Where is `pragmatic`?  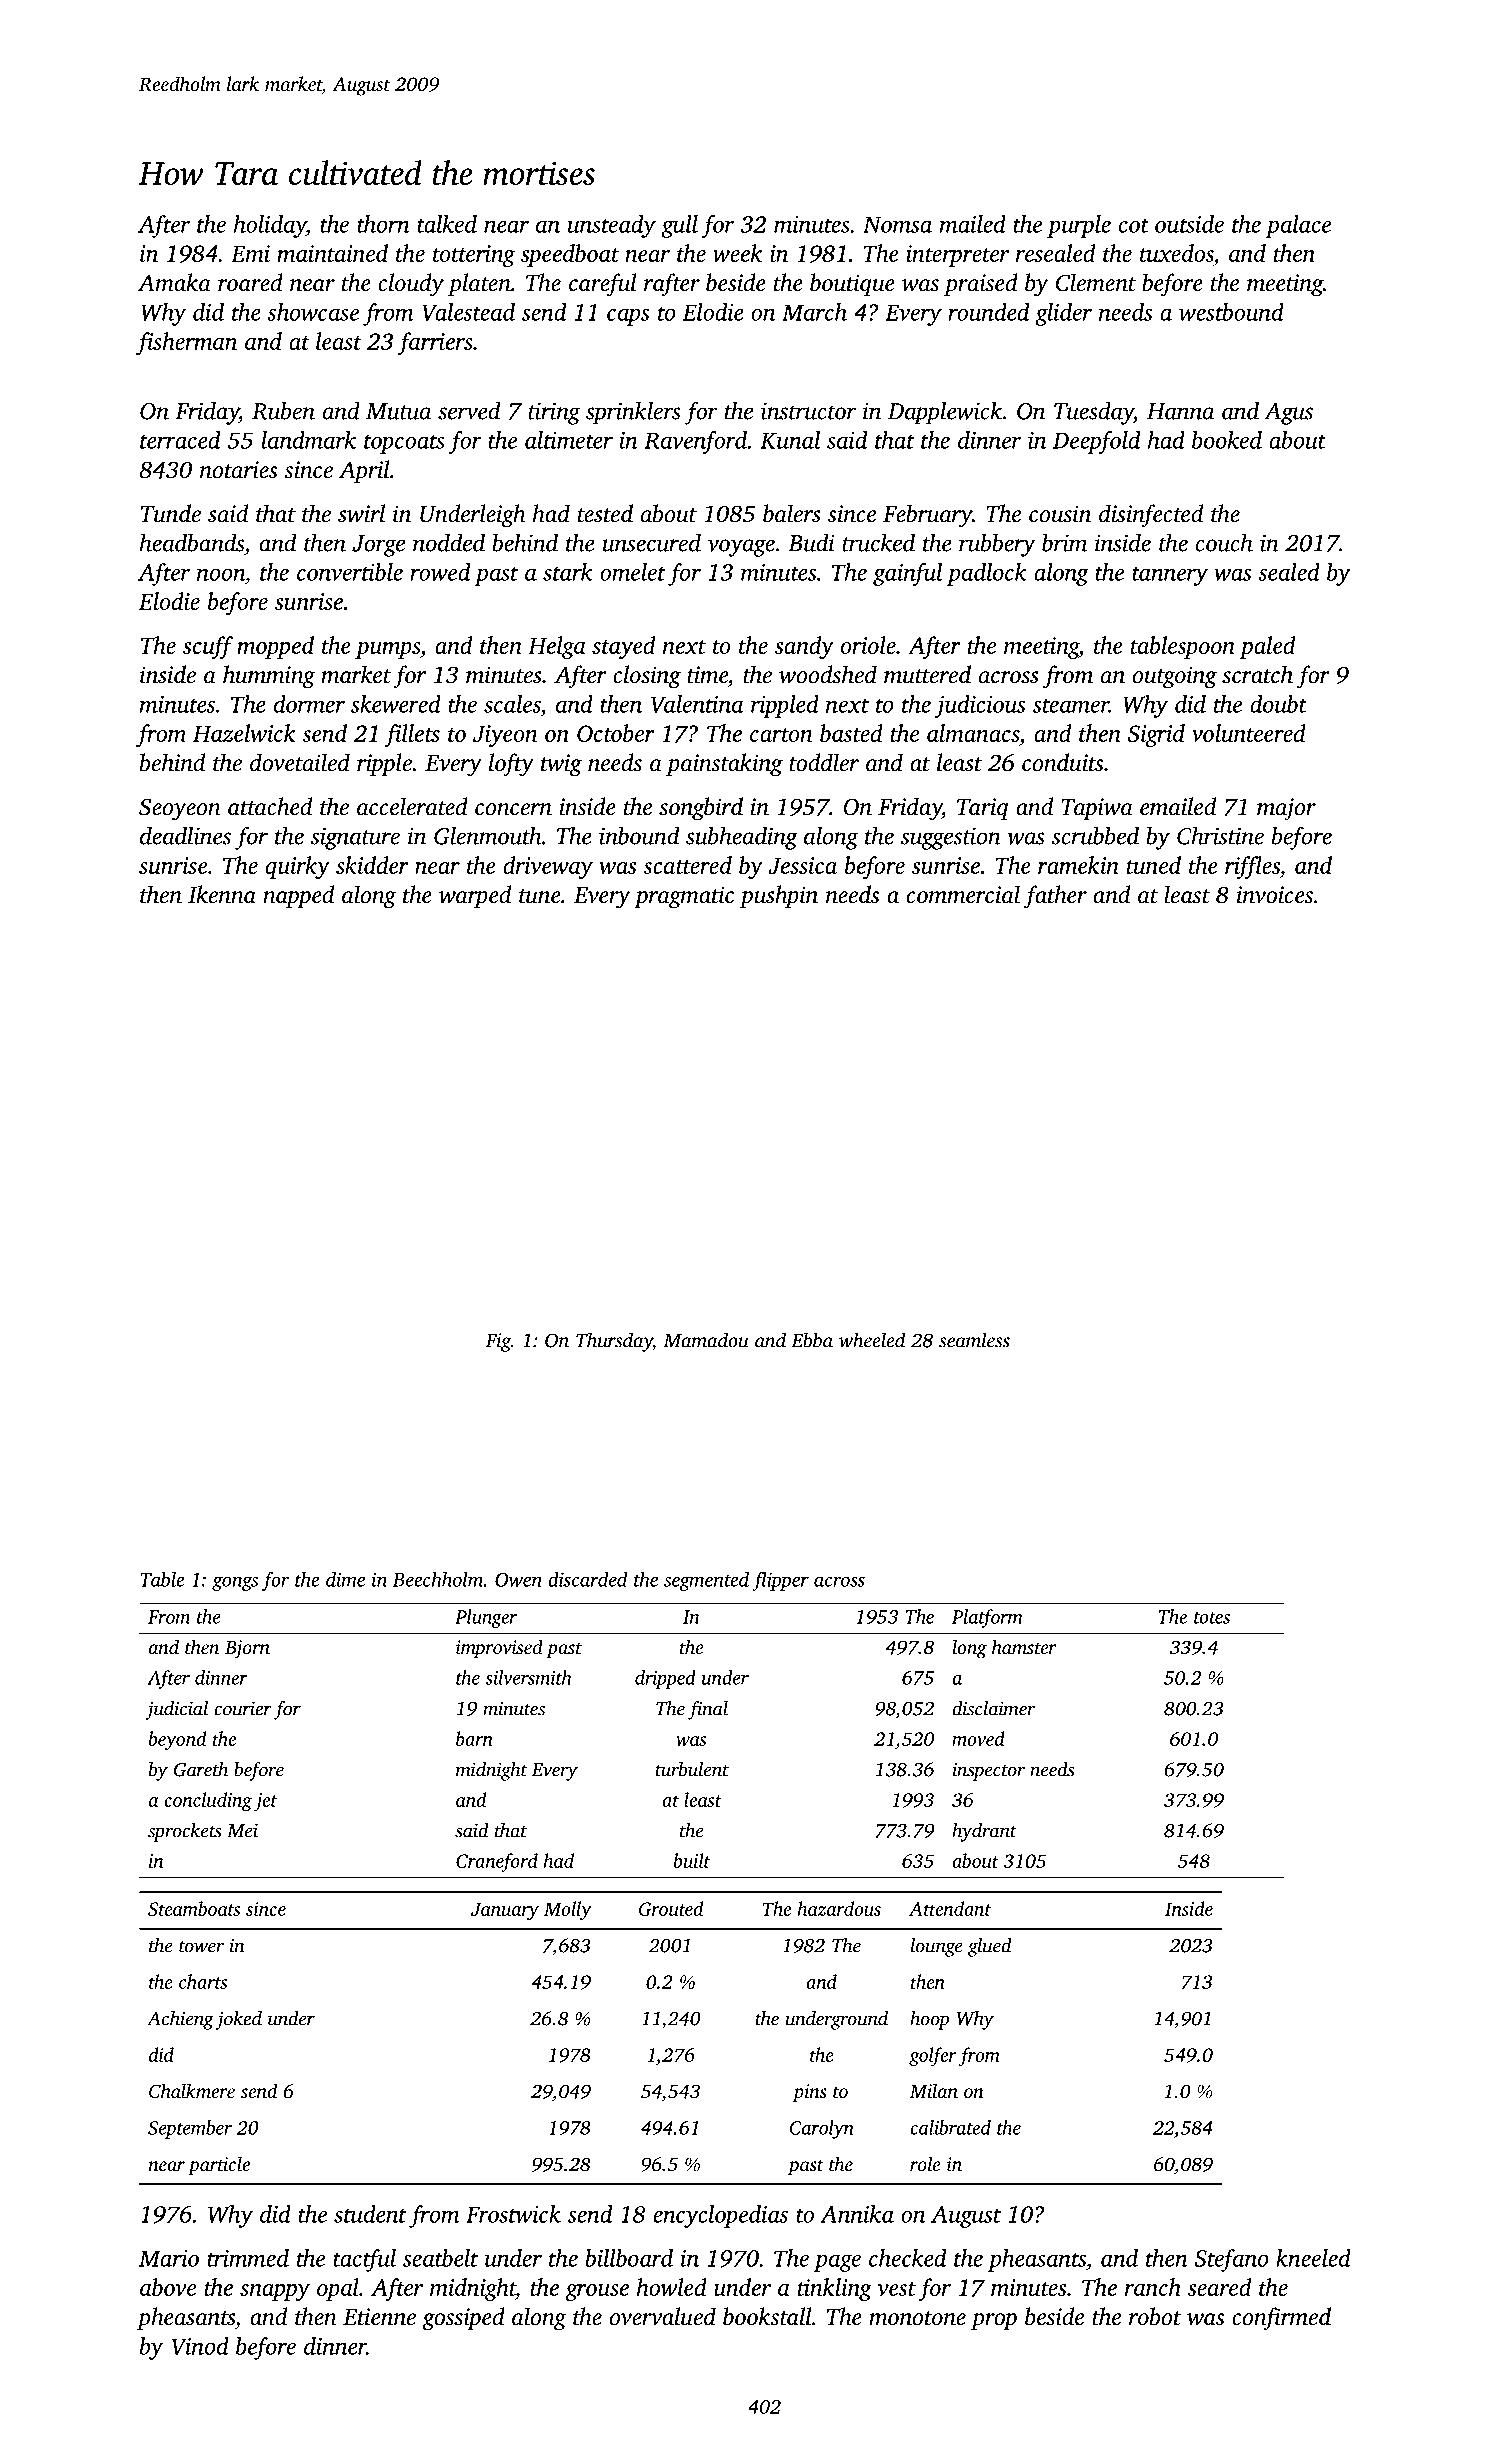
pragmatic is located at coordinates (684, 897).
